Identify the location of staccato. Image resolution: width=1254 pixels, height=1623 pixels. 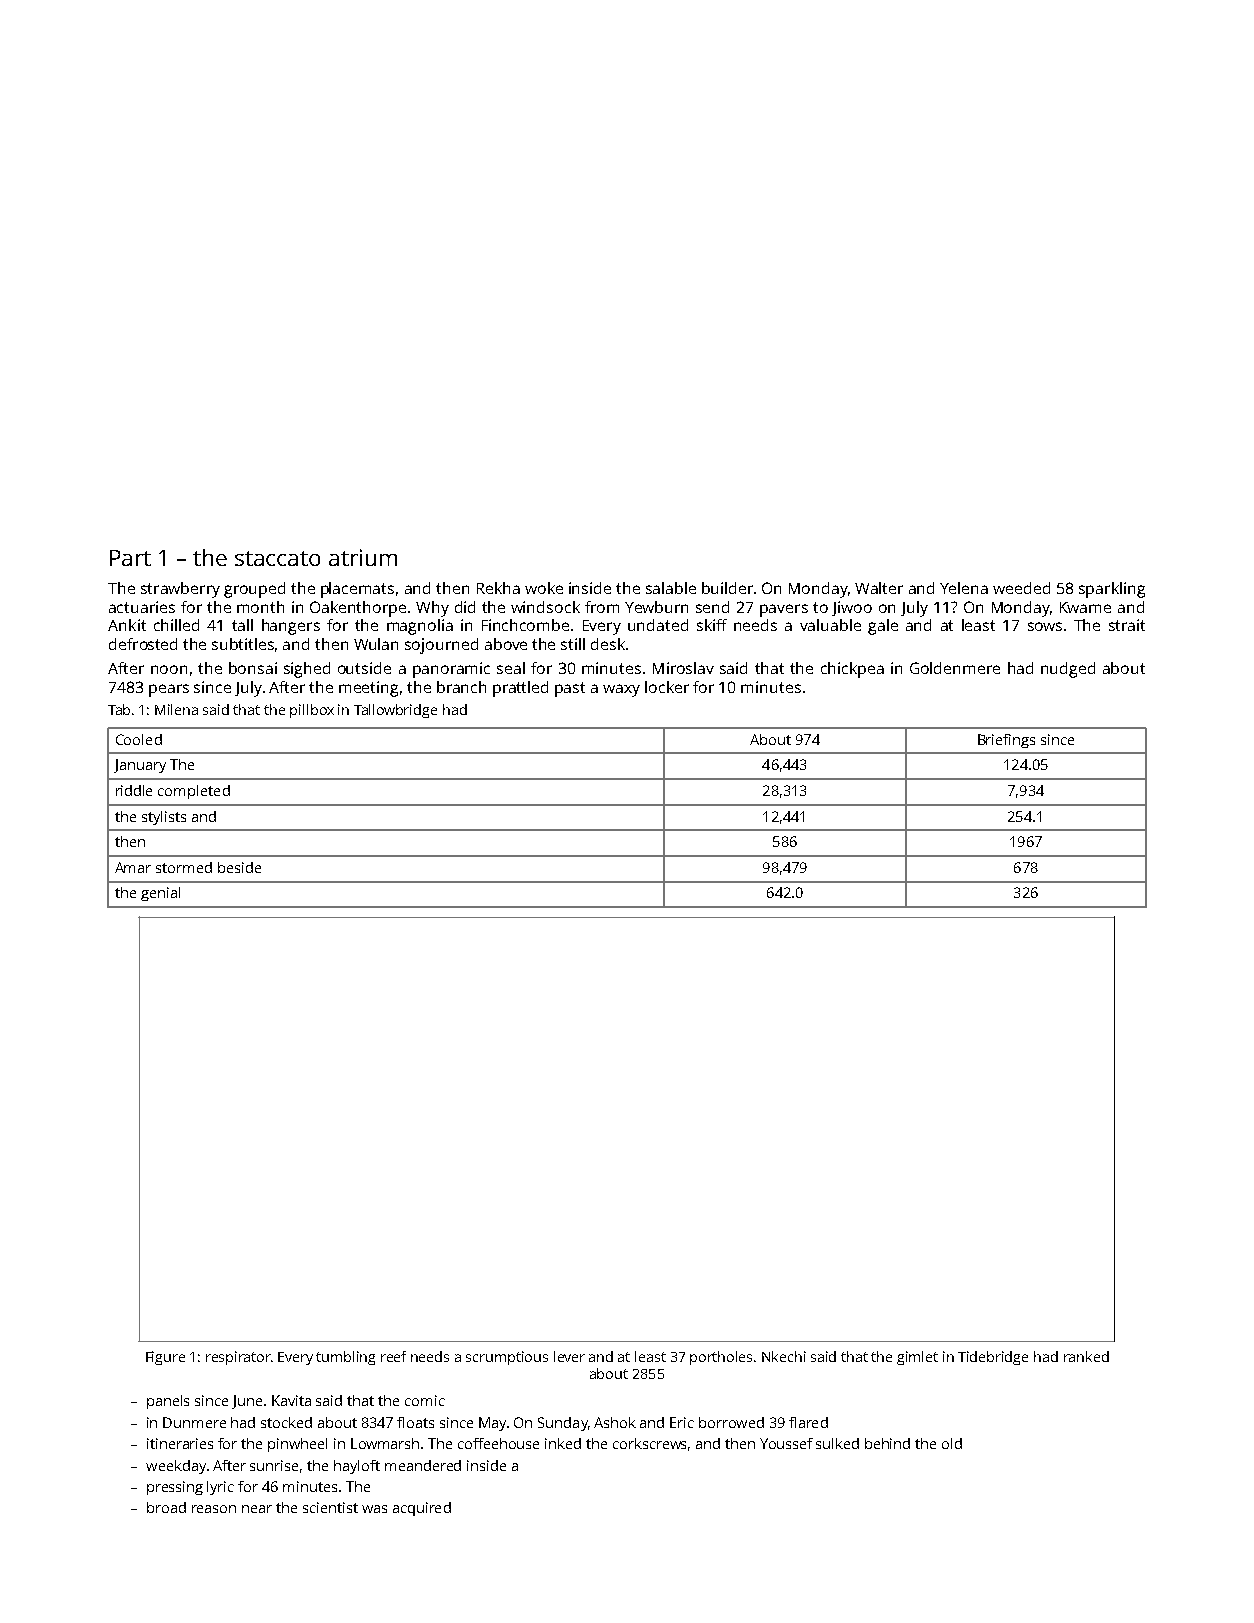
(277, 558).
